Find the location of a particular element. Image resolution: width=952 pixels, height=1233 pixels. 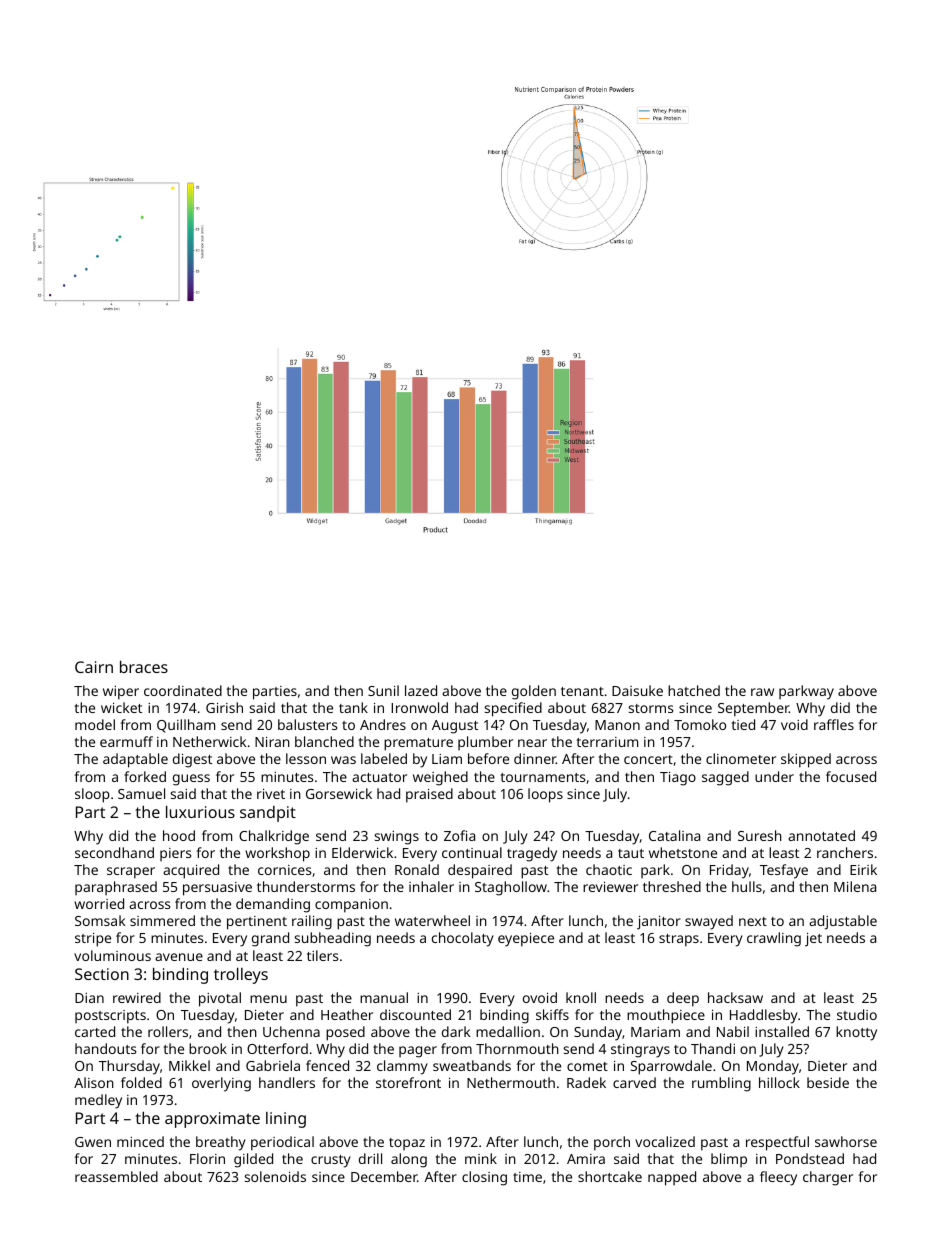

coordinated is located at coordinates (183, 690).
